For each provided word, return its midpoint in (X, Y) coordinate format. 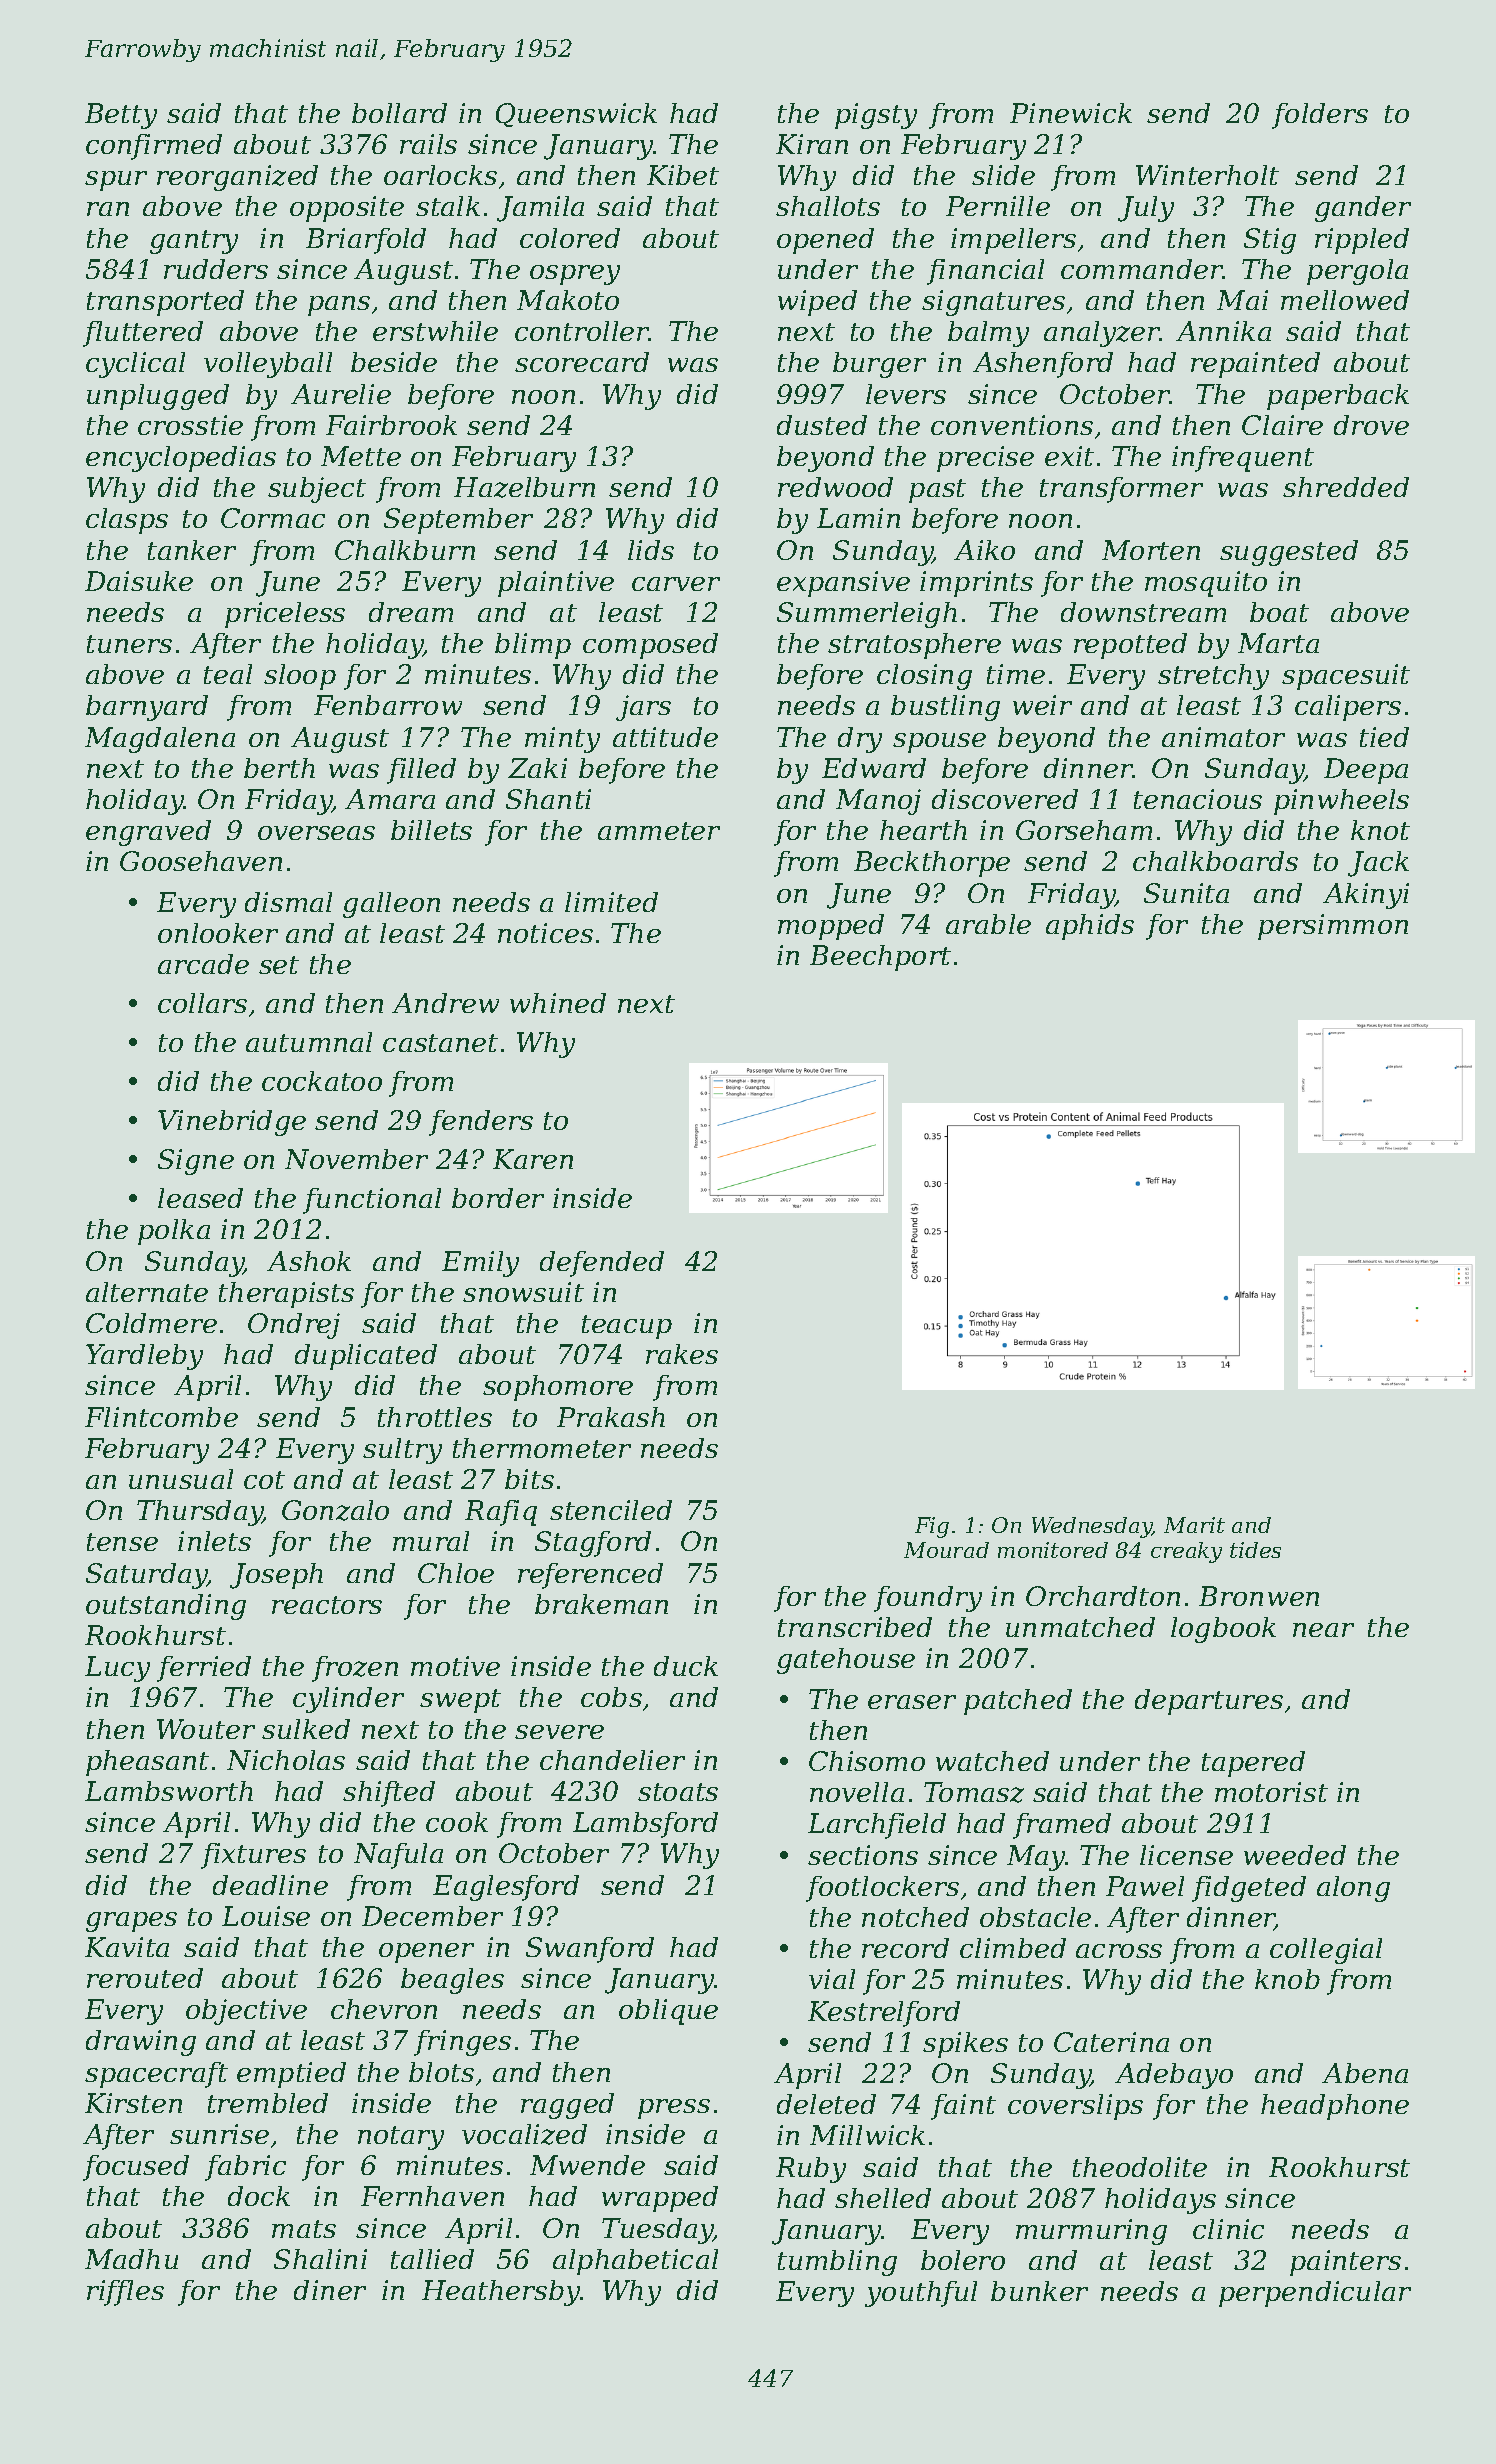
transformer (1121, 490)
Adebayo (1174, 2076)
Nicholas (286, 1760)
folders (1320, 116)
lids (651, 550)
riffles (125, 2293)
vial (832, 1979)
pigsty (876, 116)
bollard (399, 113)
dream (411, 612)
